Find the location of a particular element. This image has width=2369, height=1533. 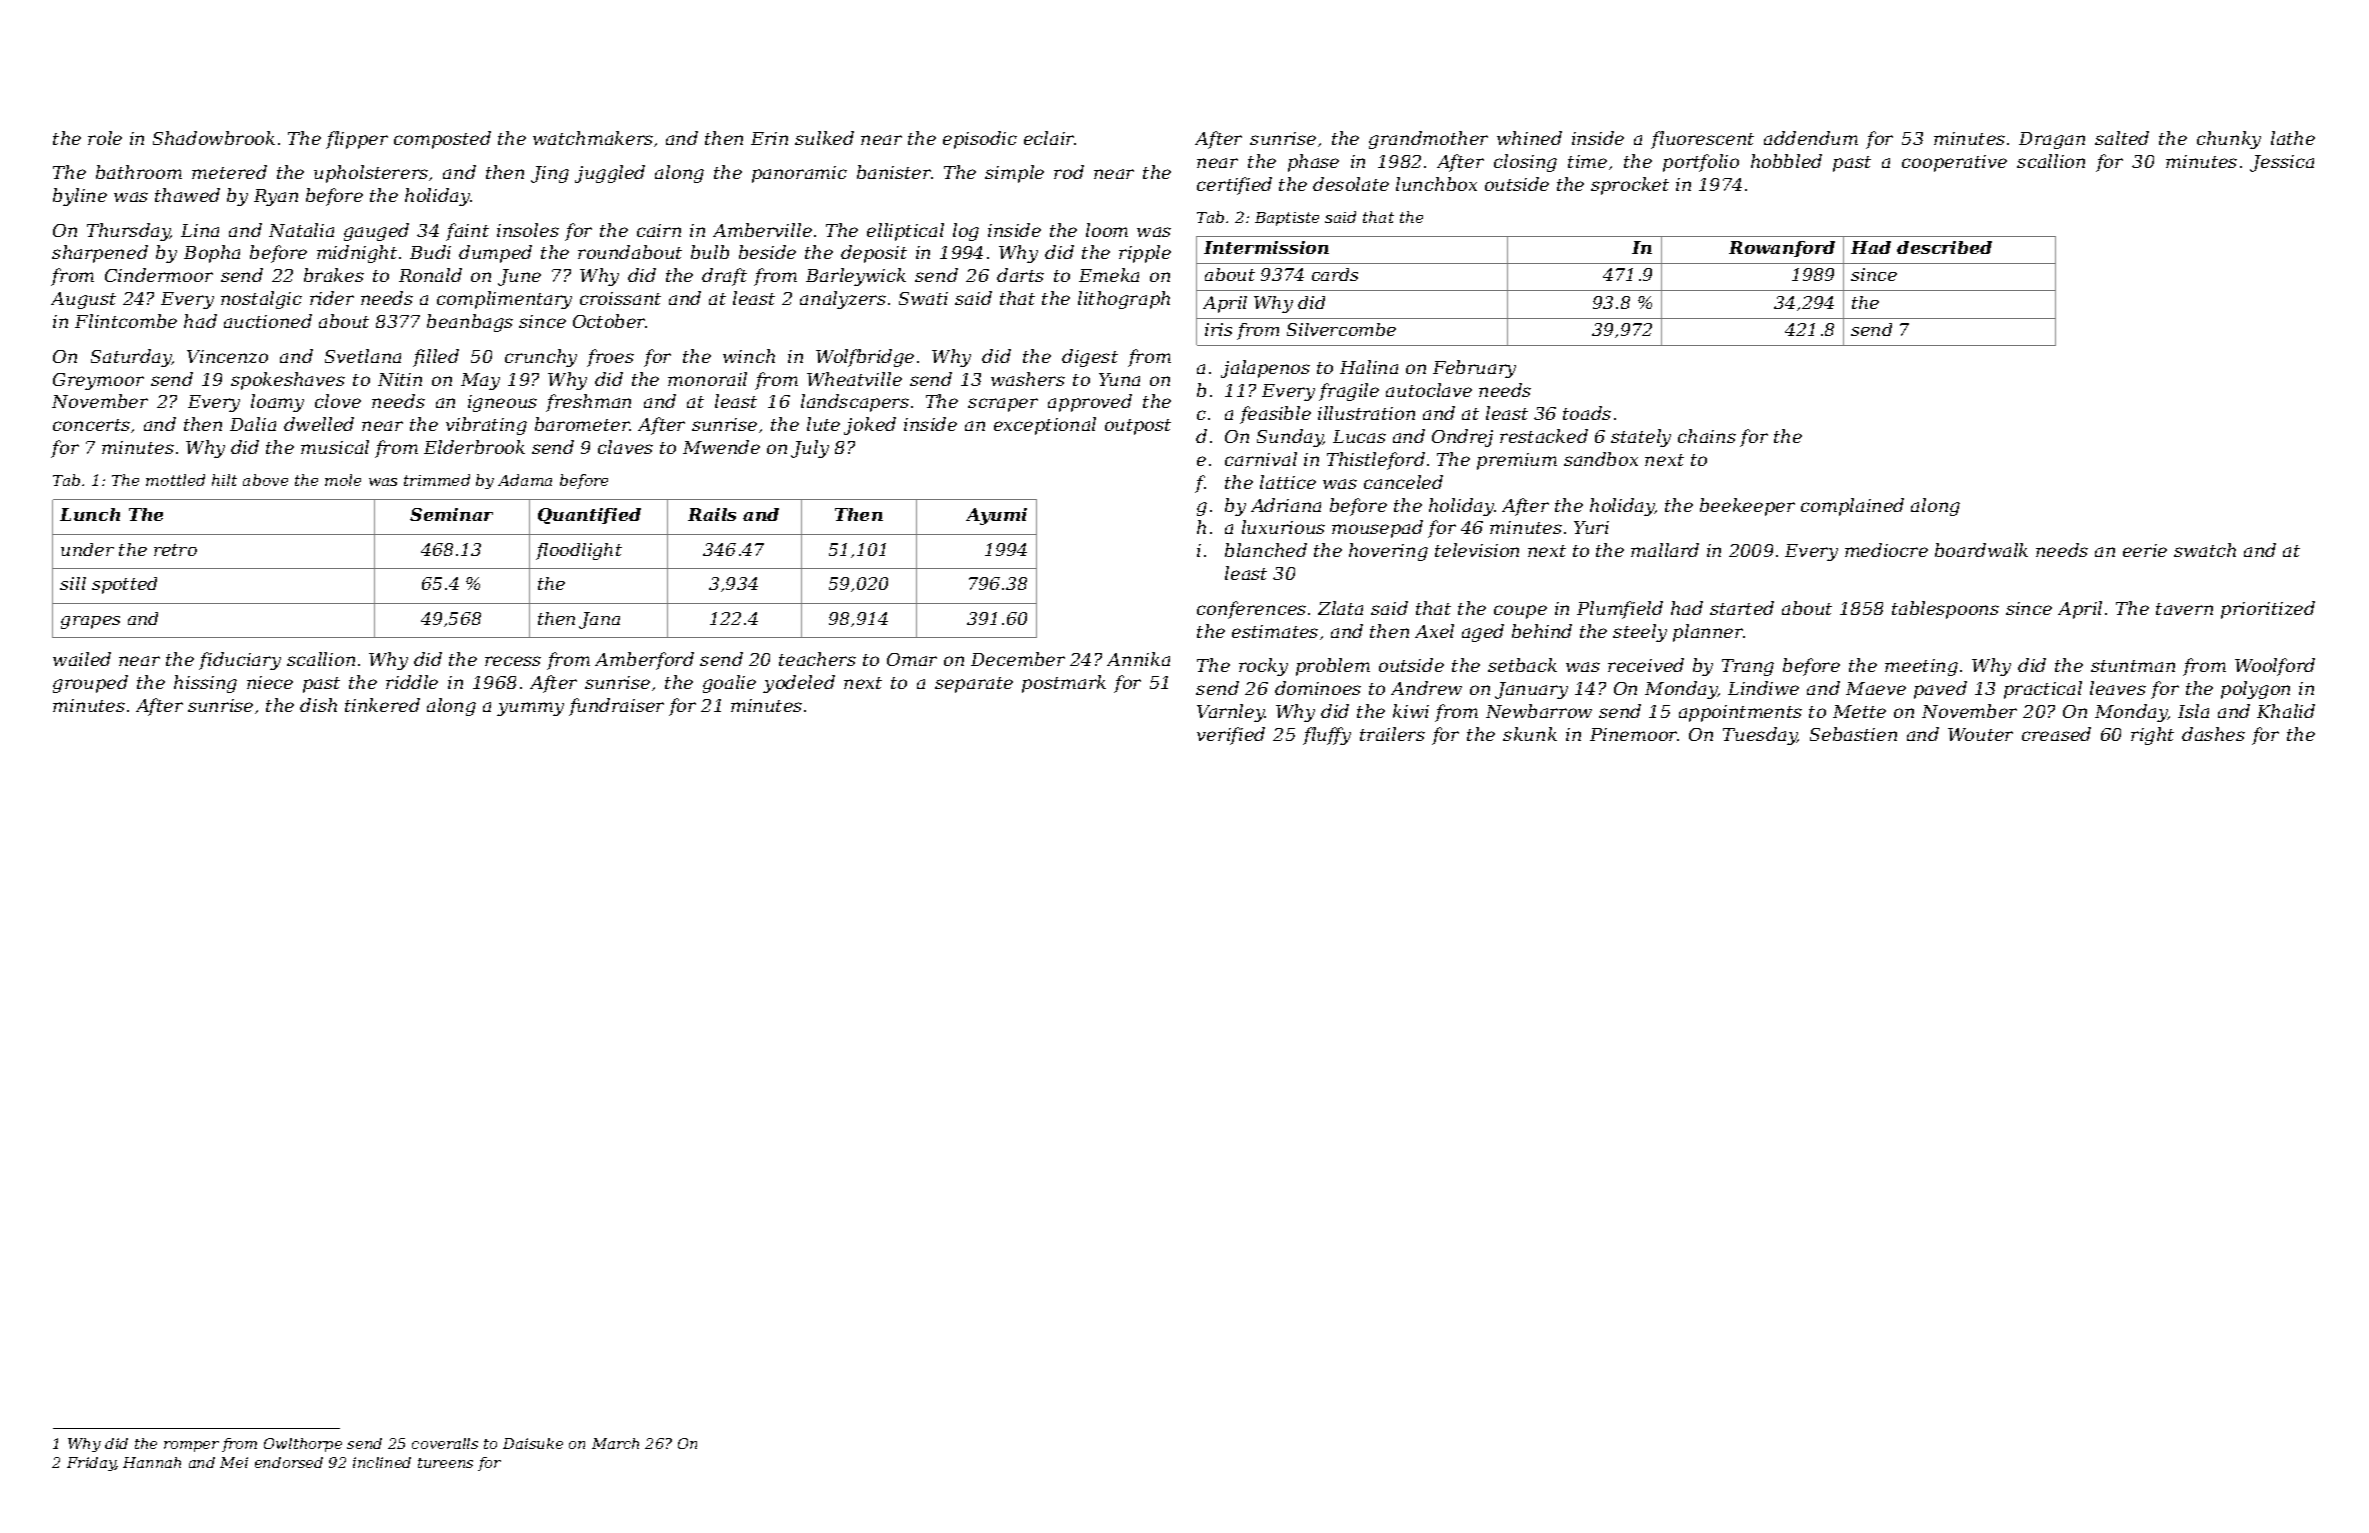

swatch is located at coordinates (2205, 550).
